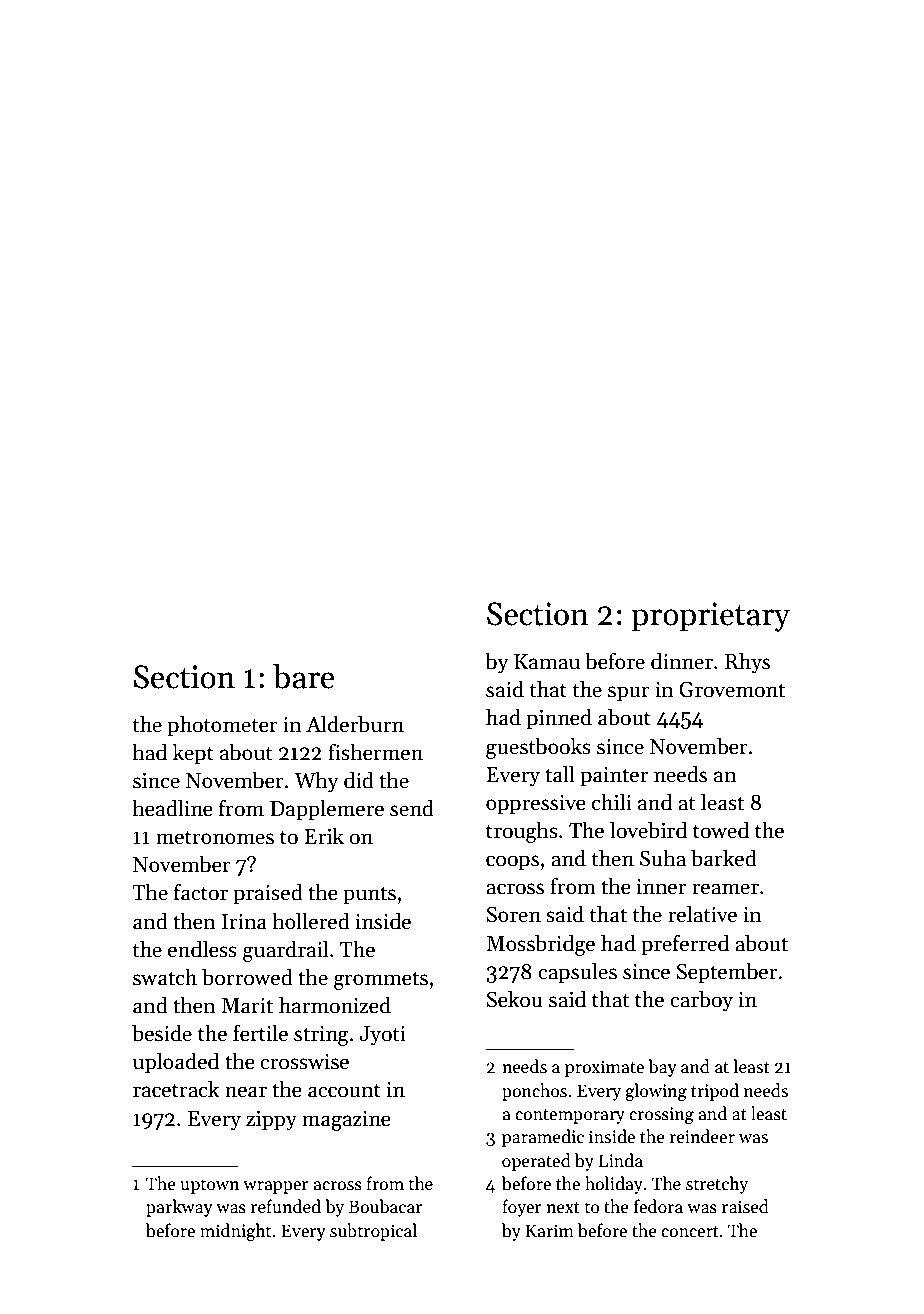 The image size is (924, 1314). What do you see at coordinates (209, 1186) in the document?
I see `uptown` at bounding box center [209, 1186].
